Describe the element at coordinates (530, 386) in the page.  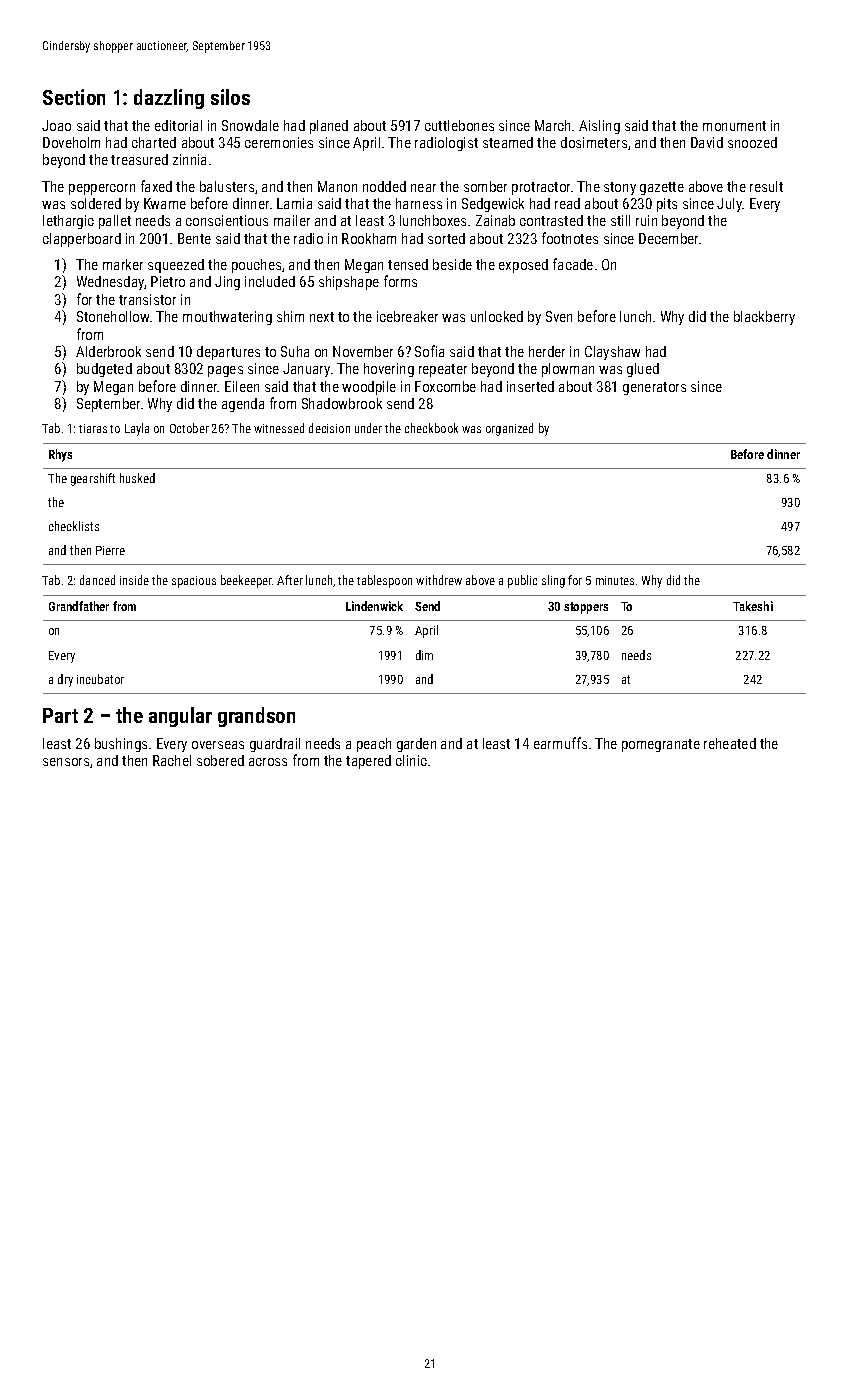
I see `inserted` at that location.
